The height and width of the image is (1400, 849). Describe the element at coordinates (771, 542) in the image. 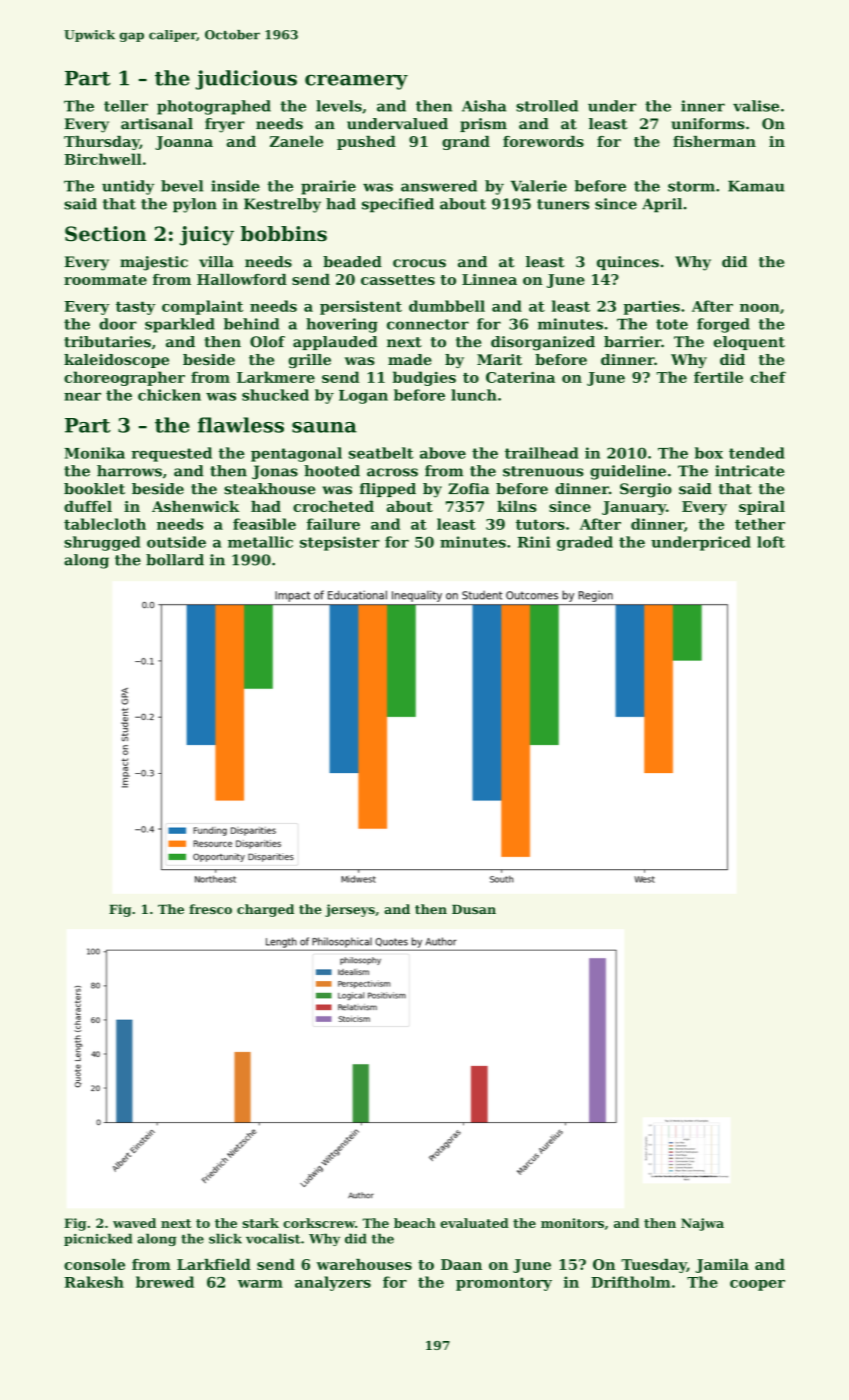

I see `loft` at that location.
